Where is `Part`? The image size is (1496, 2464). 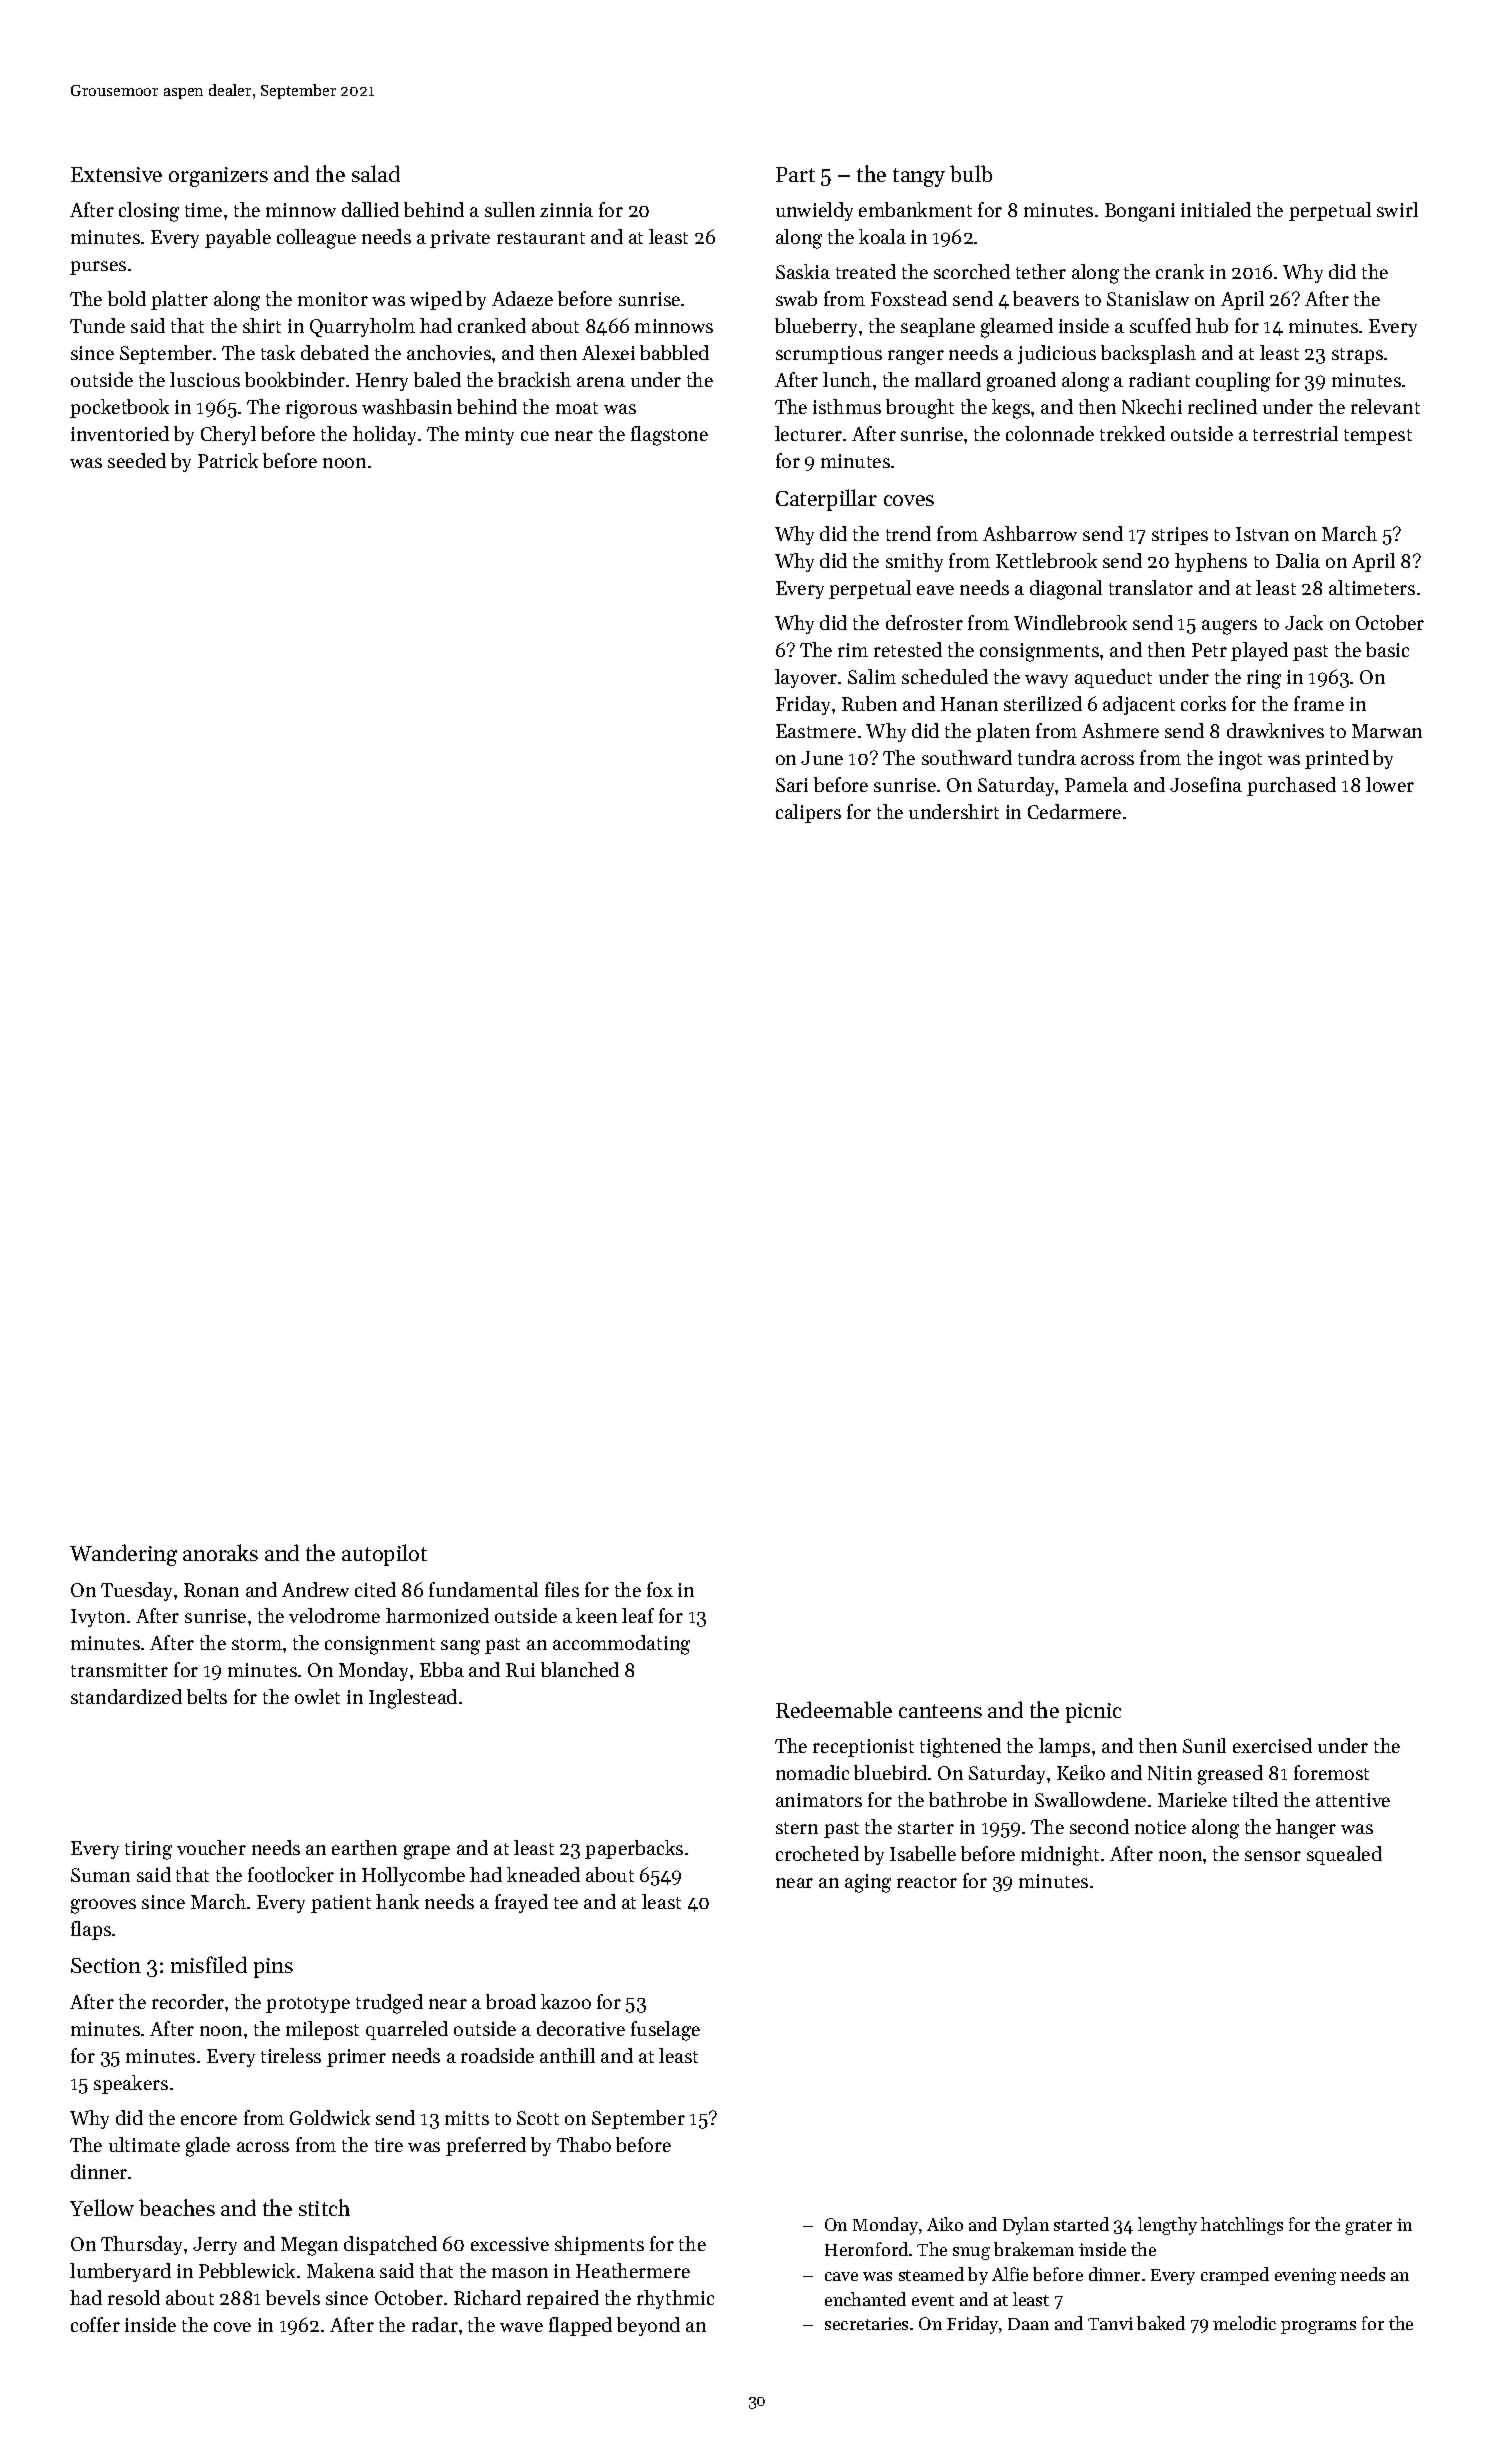
Part is located at coordinates (795, 174).
